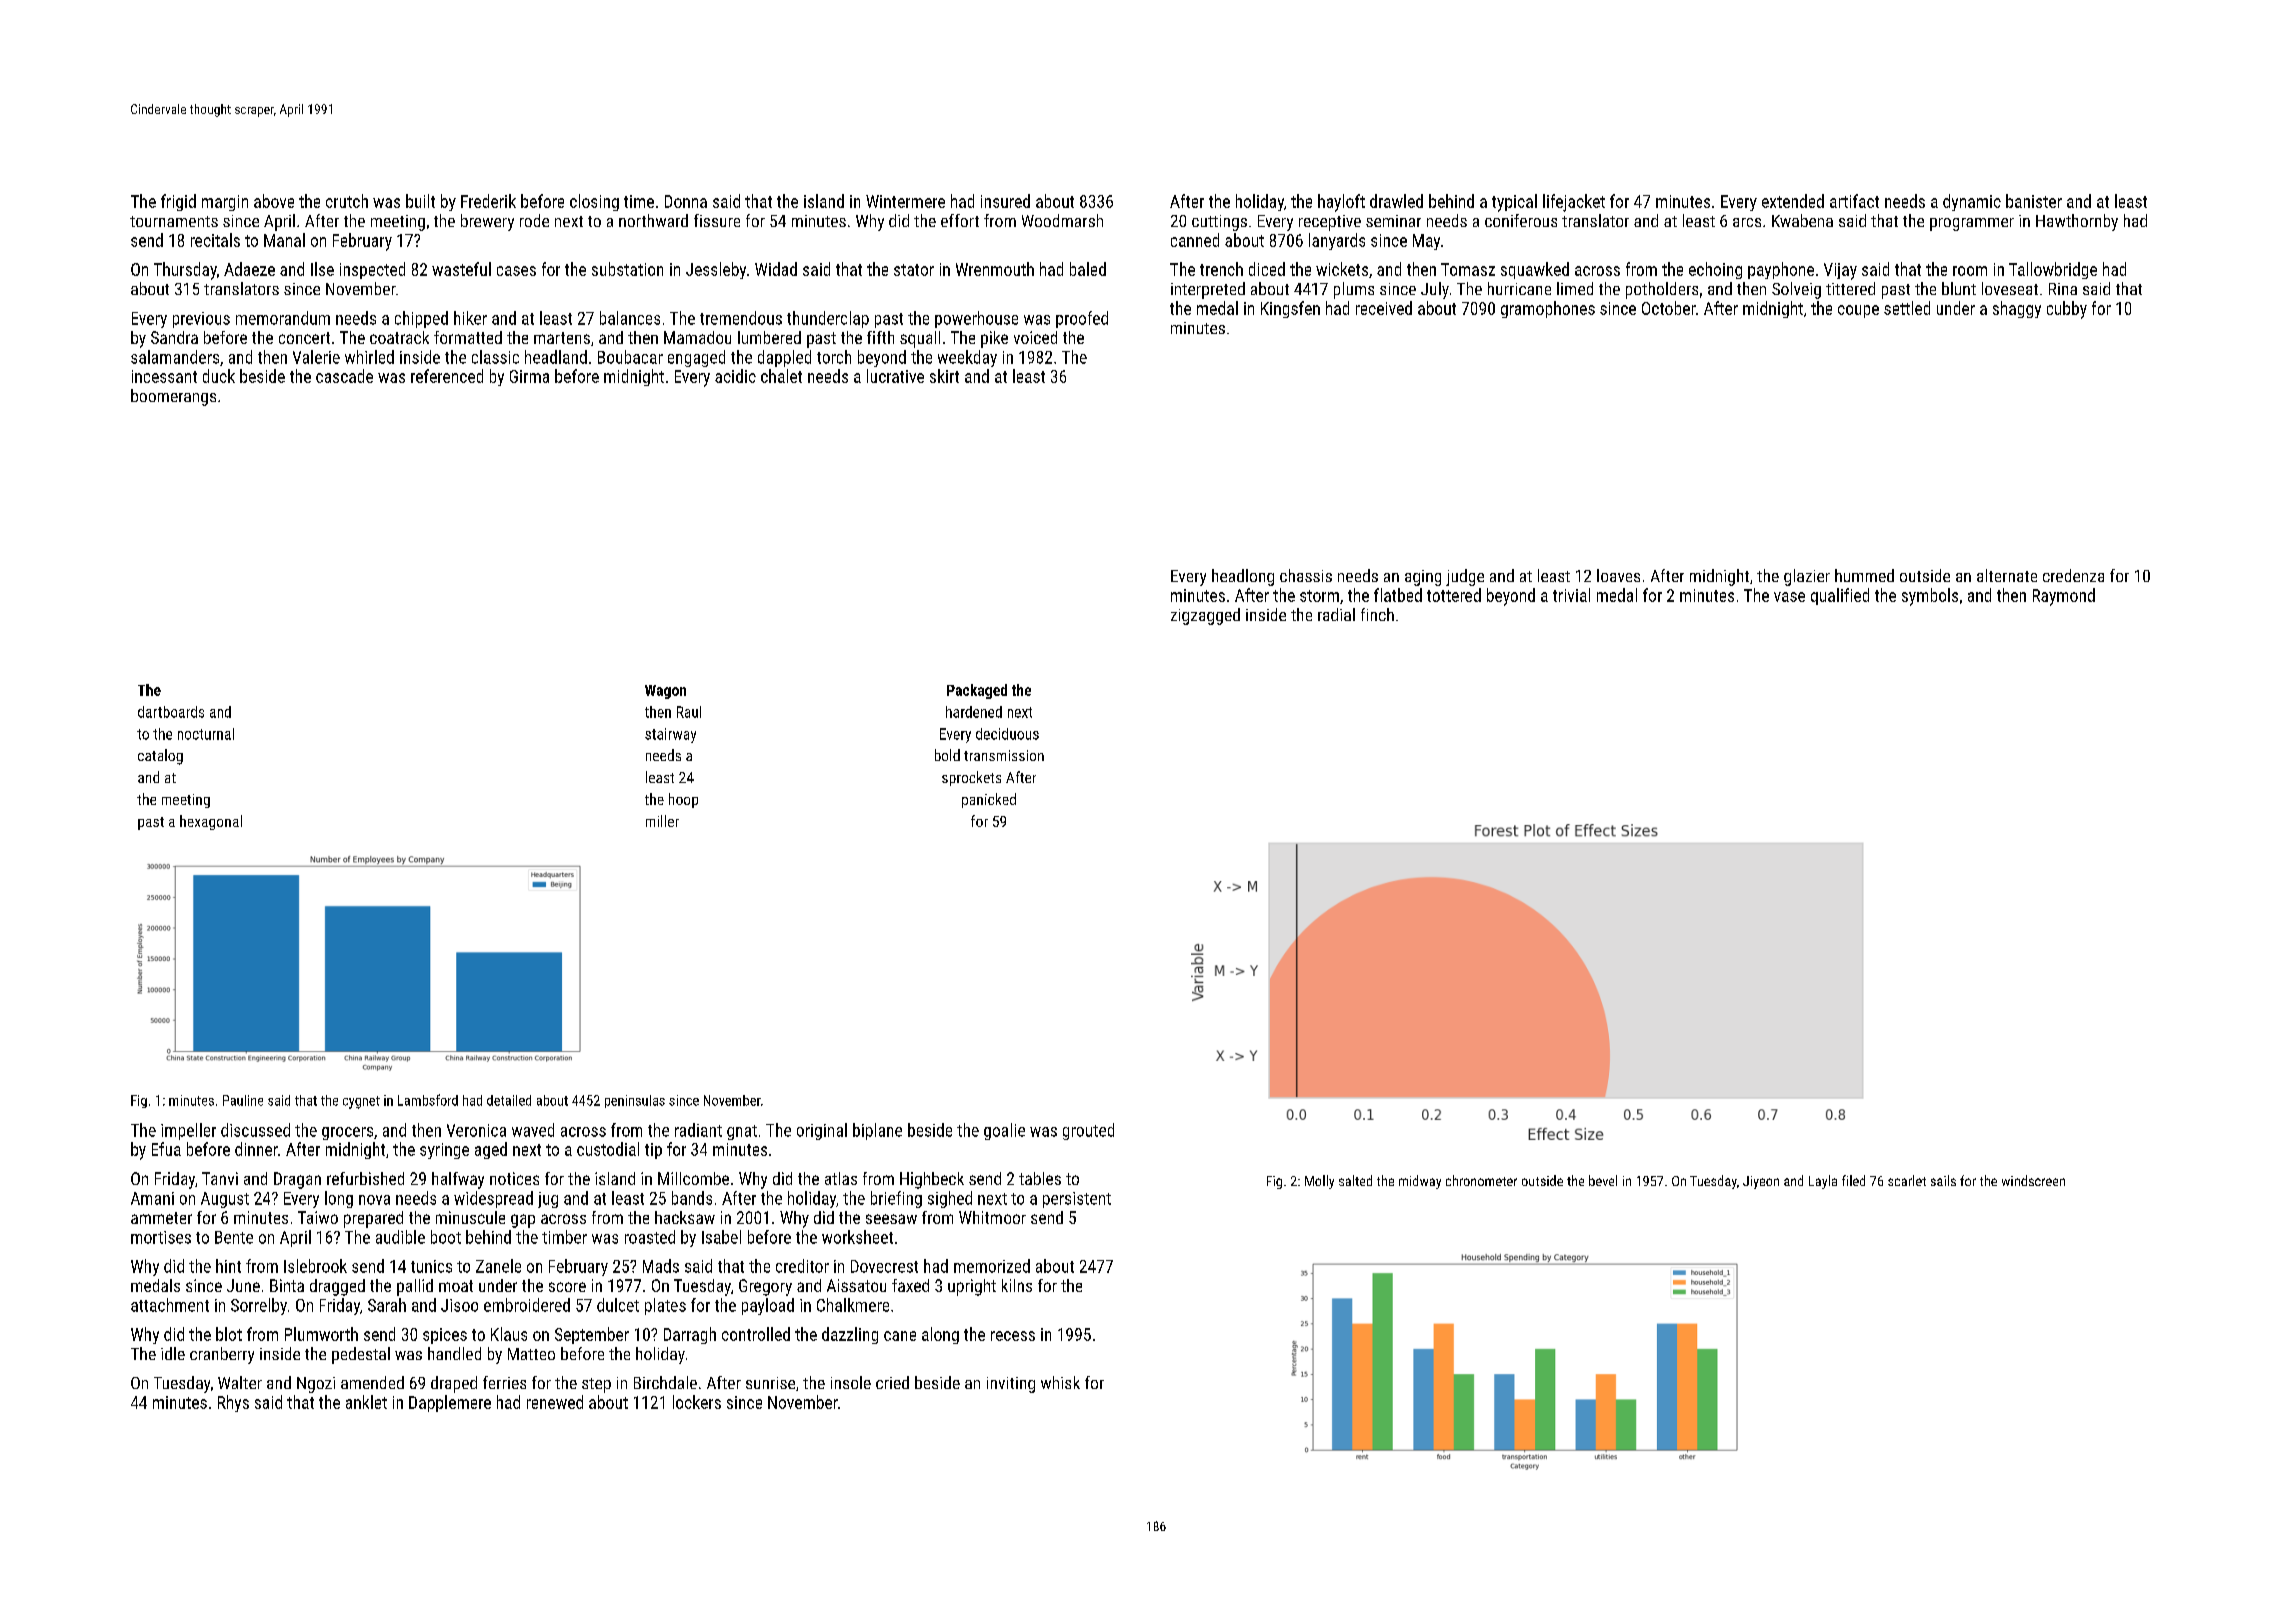 Image resolution: width=2292 pixels, height=1620 pixels. Describe the element at coordinates (488, 201) in the image. I see `Frederik` at that location.
